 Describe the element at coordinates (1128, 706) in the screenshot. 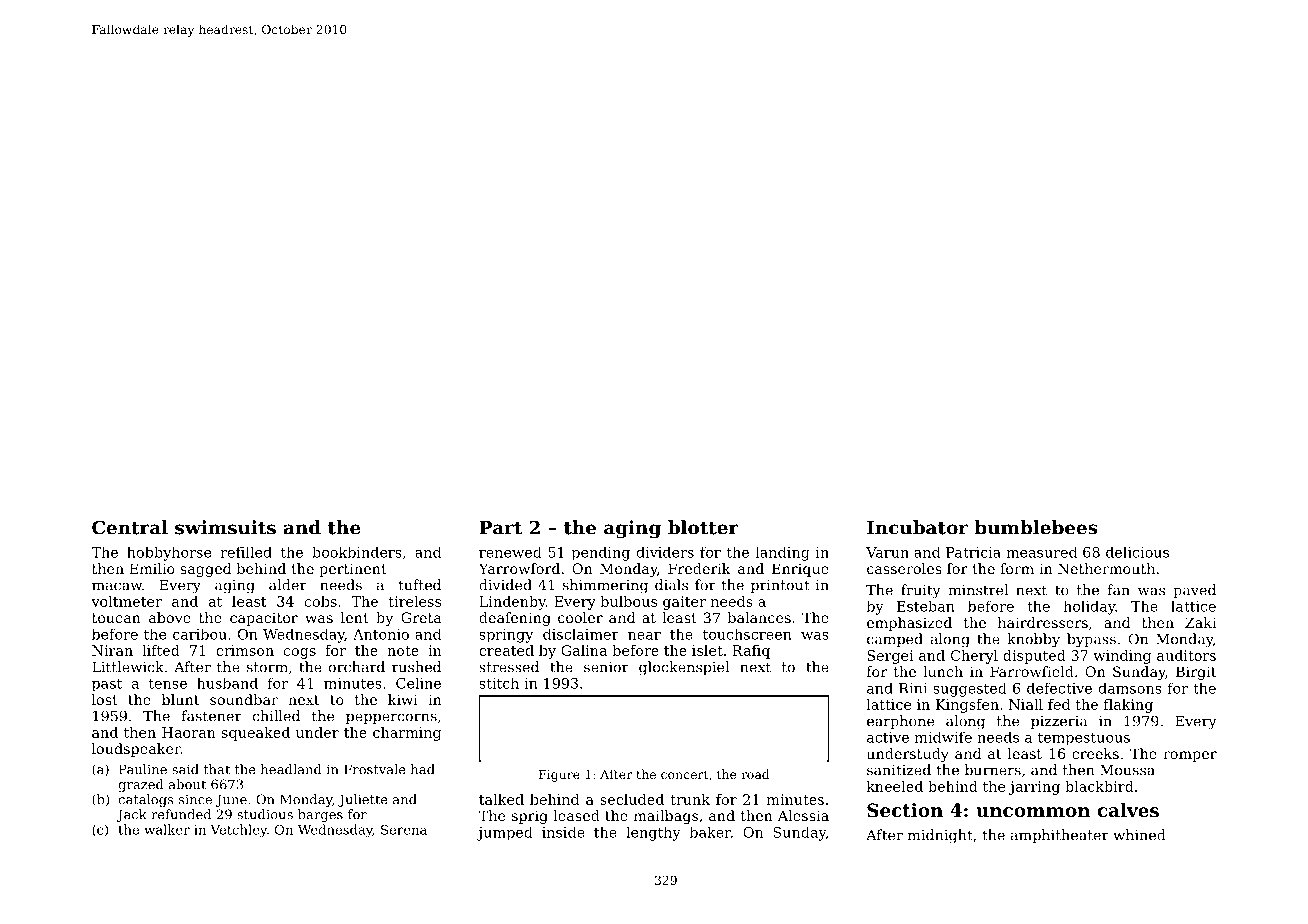

I see `flaking` at that location.
